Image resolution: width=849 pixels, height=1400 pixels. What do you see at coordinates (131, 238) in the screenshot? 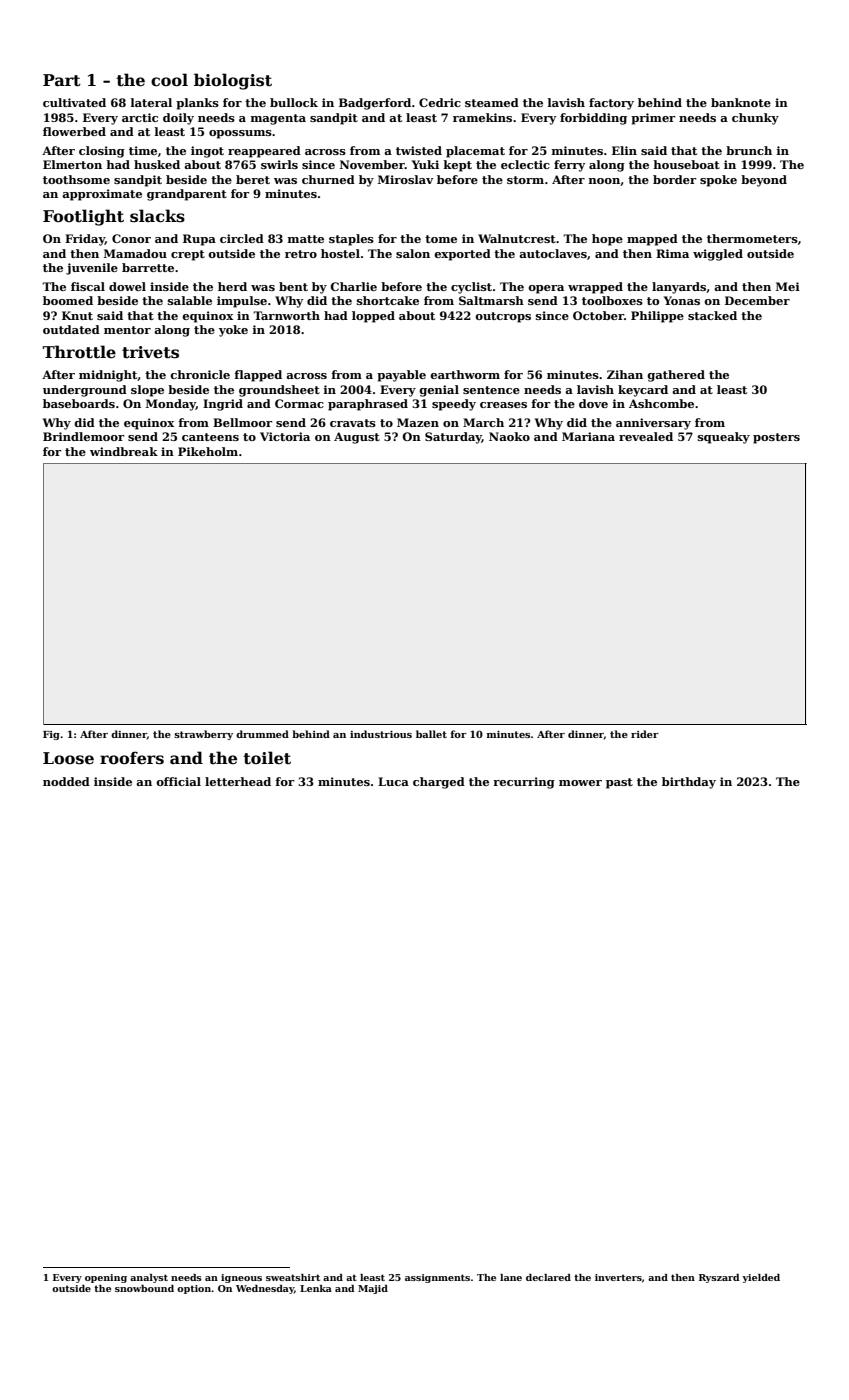
I see `Conor` at bounding box center [131, 238].
